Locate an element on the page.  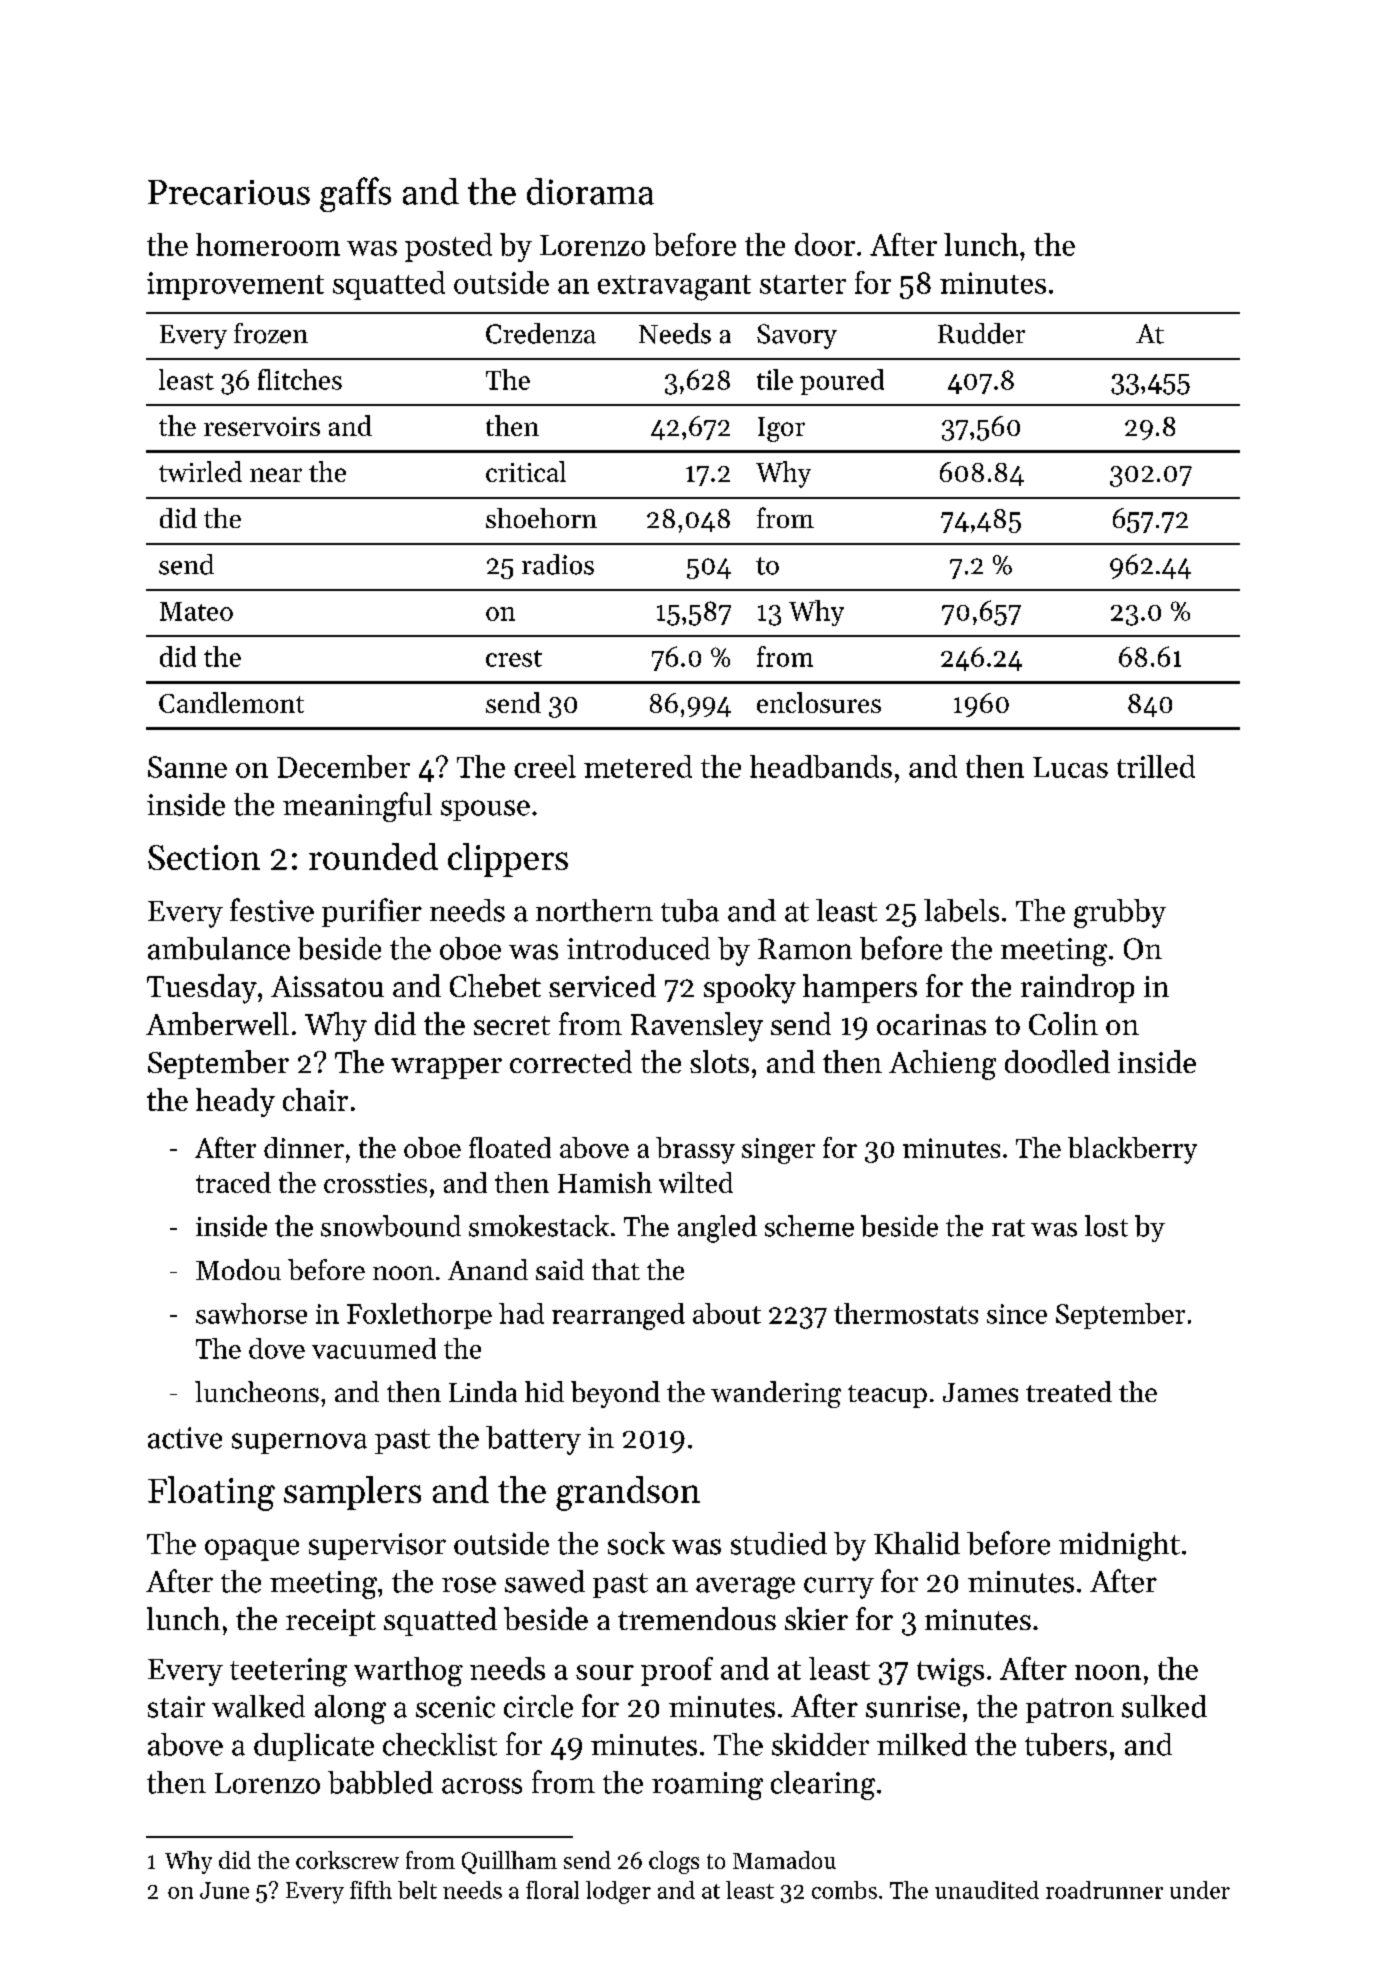
Foxlethorpe is located at coordinates (419, 1316).
